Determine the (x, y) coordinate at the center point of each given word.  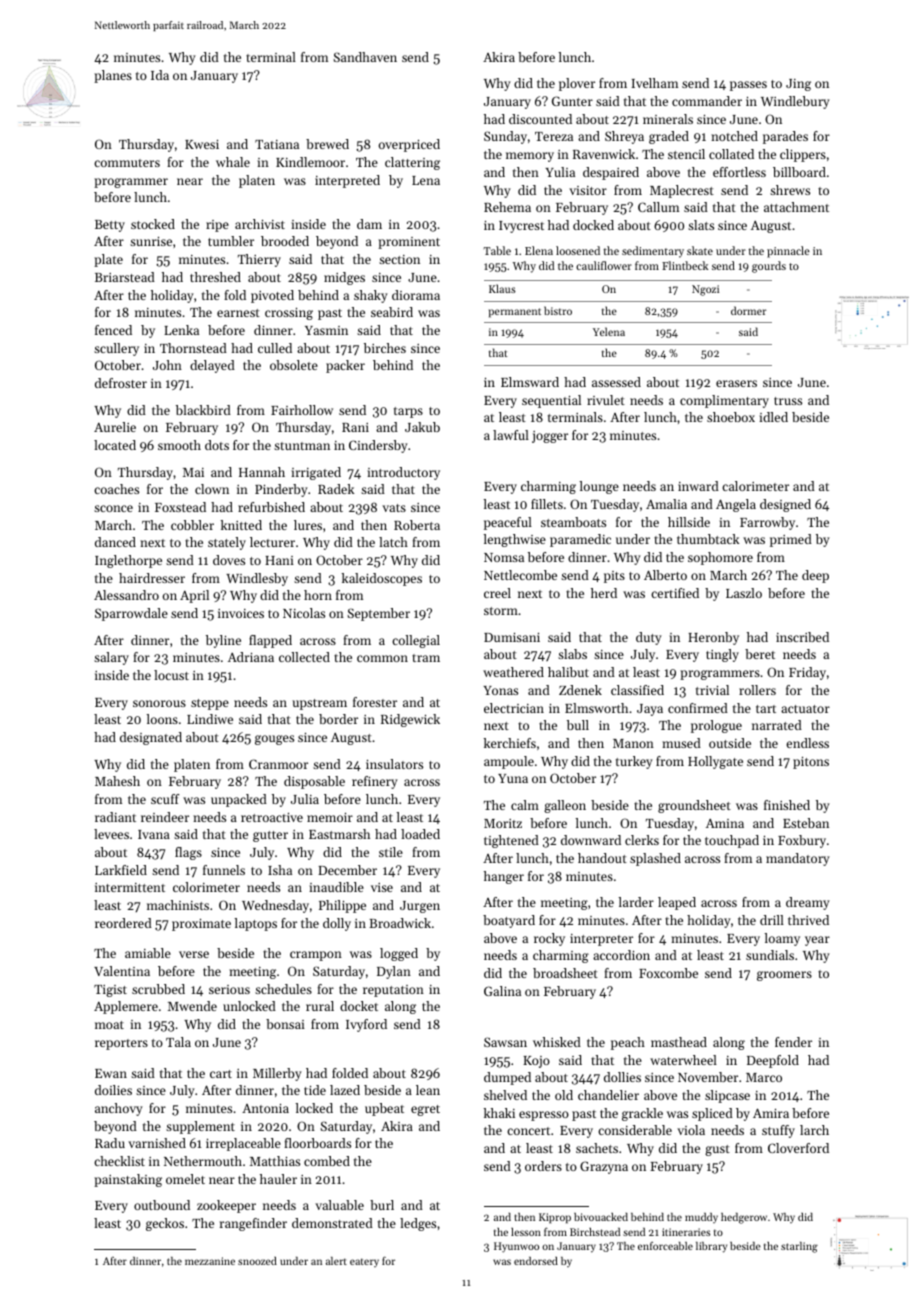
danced (115, 542)
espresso (544, 1116)
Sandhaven (365, 57)
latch (393, 542)
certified (675, 593)
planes (113, 76)
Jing (798, 85)
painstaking (128, 1180)
